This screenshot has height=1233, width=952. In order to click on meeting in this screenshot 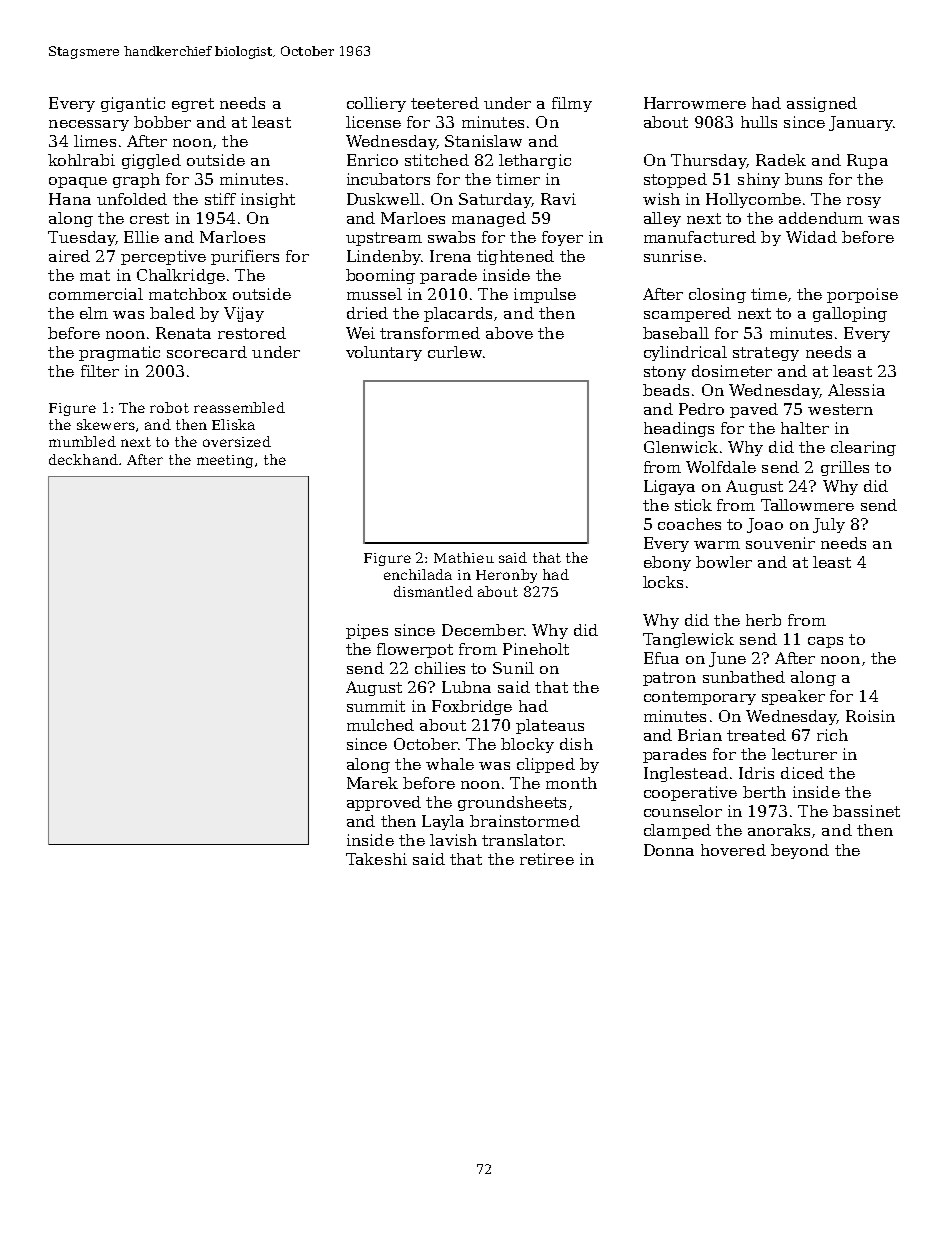, I will do `click(225, 461)`.
